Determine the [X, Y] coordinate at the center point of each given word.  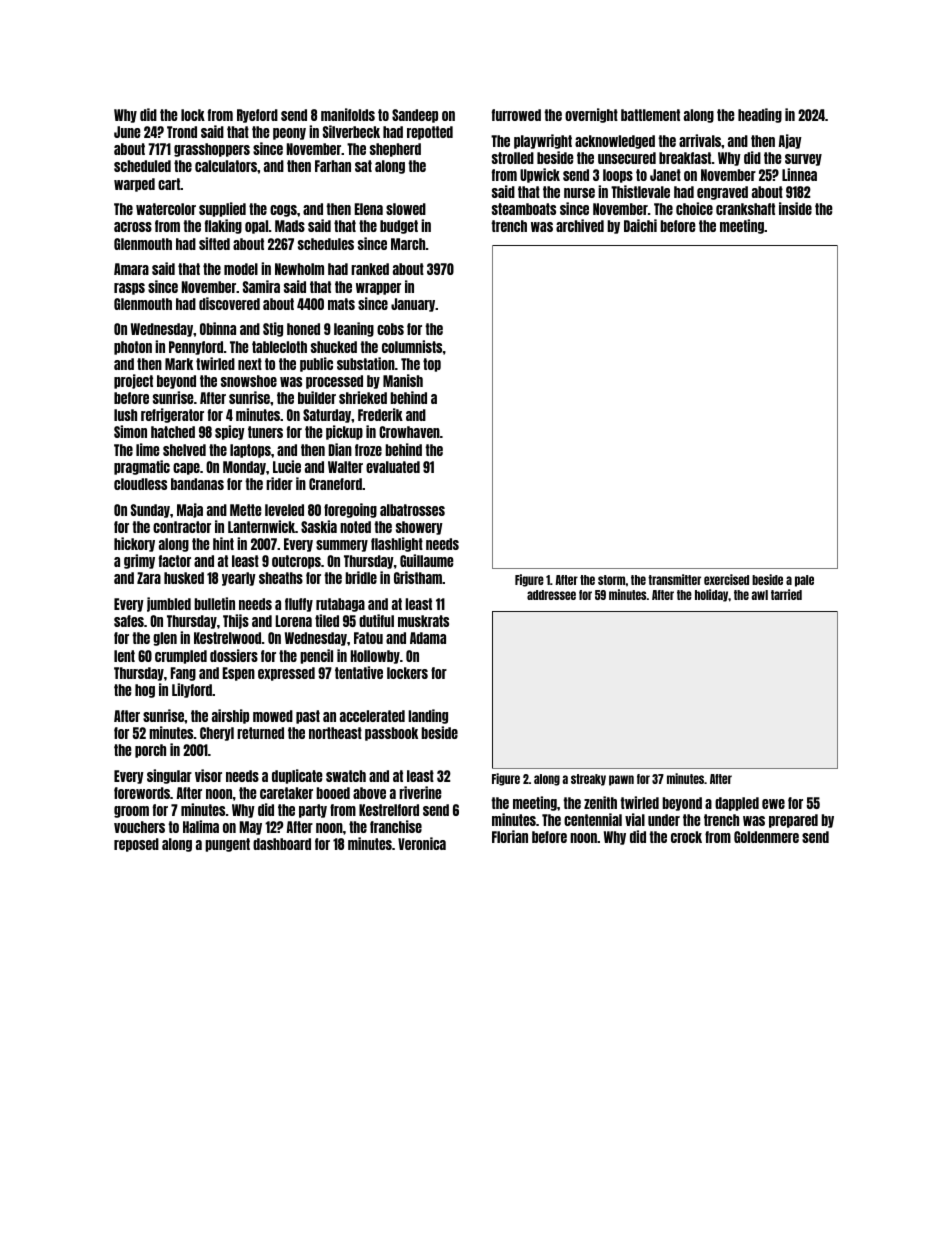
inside [795, 208]
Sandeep [415, 116]
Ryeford [257, 116]
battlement [650, 115]
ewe [773, 804]
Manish [403, 380]
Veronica [422, 843]
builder [317, 397]
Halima [201, 826]
